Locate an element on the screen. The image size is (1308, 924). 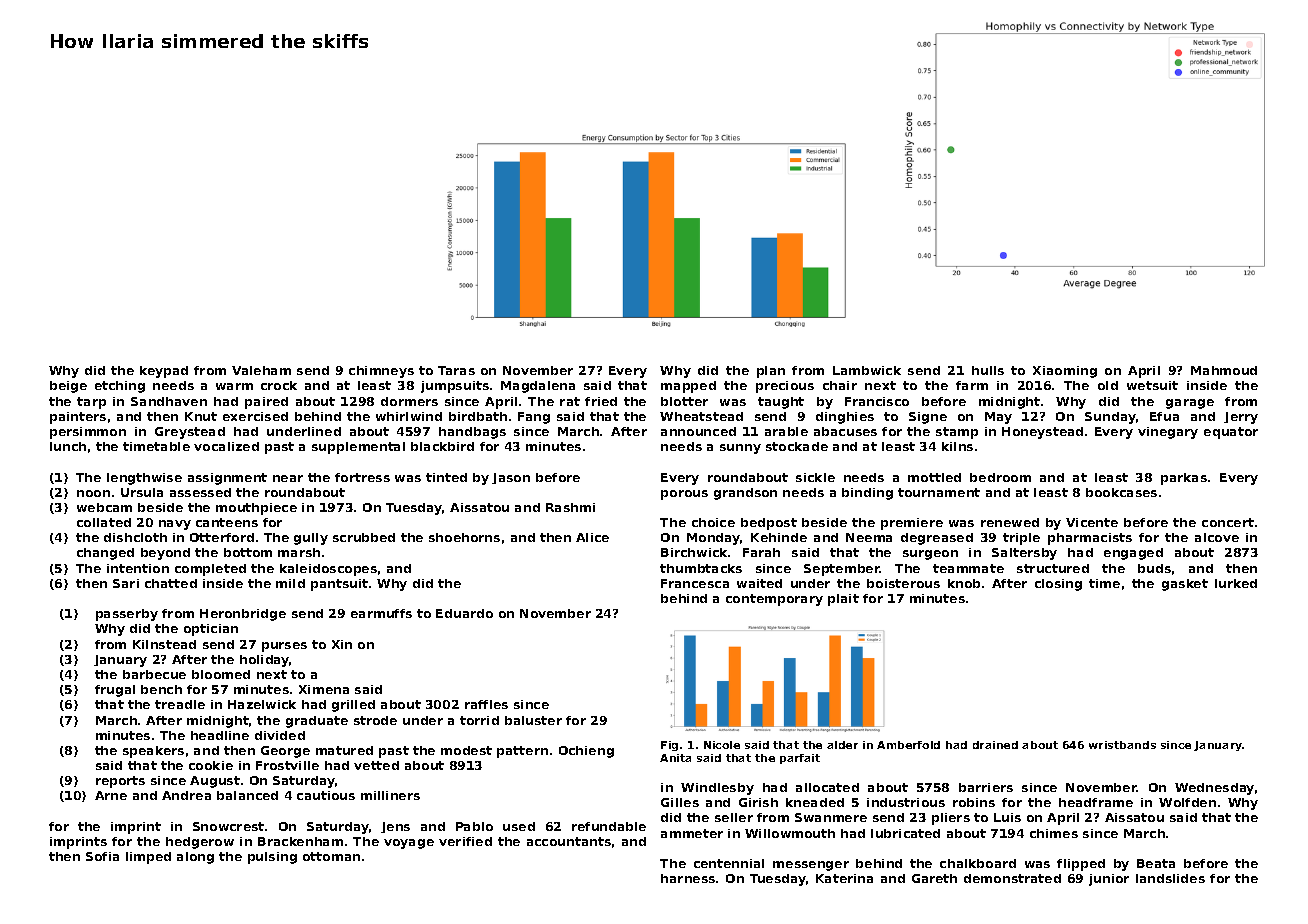
plan is located at coordinates (771, 372).
